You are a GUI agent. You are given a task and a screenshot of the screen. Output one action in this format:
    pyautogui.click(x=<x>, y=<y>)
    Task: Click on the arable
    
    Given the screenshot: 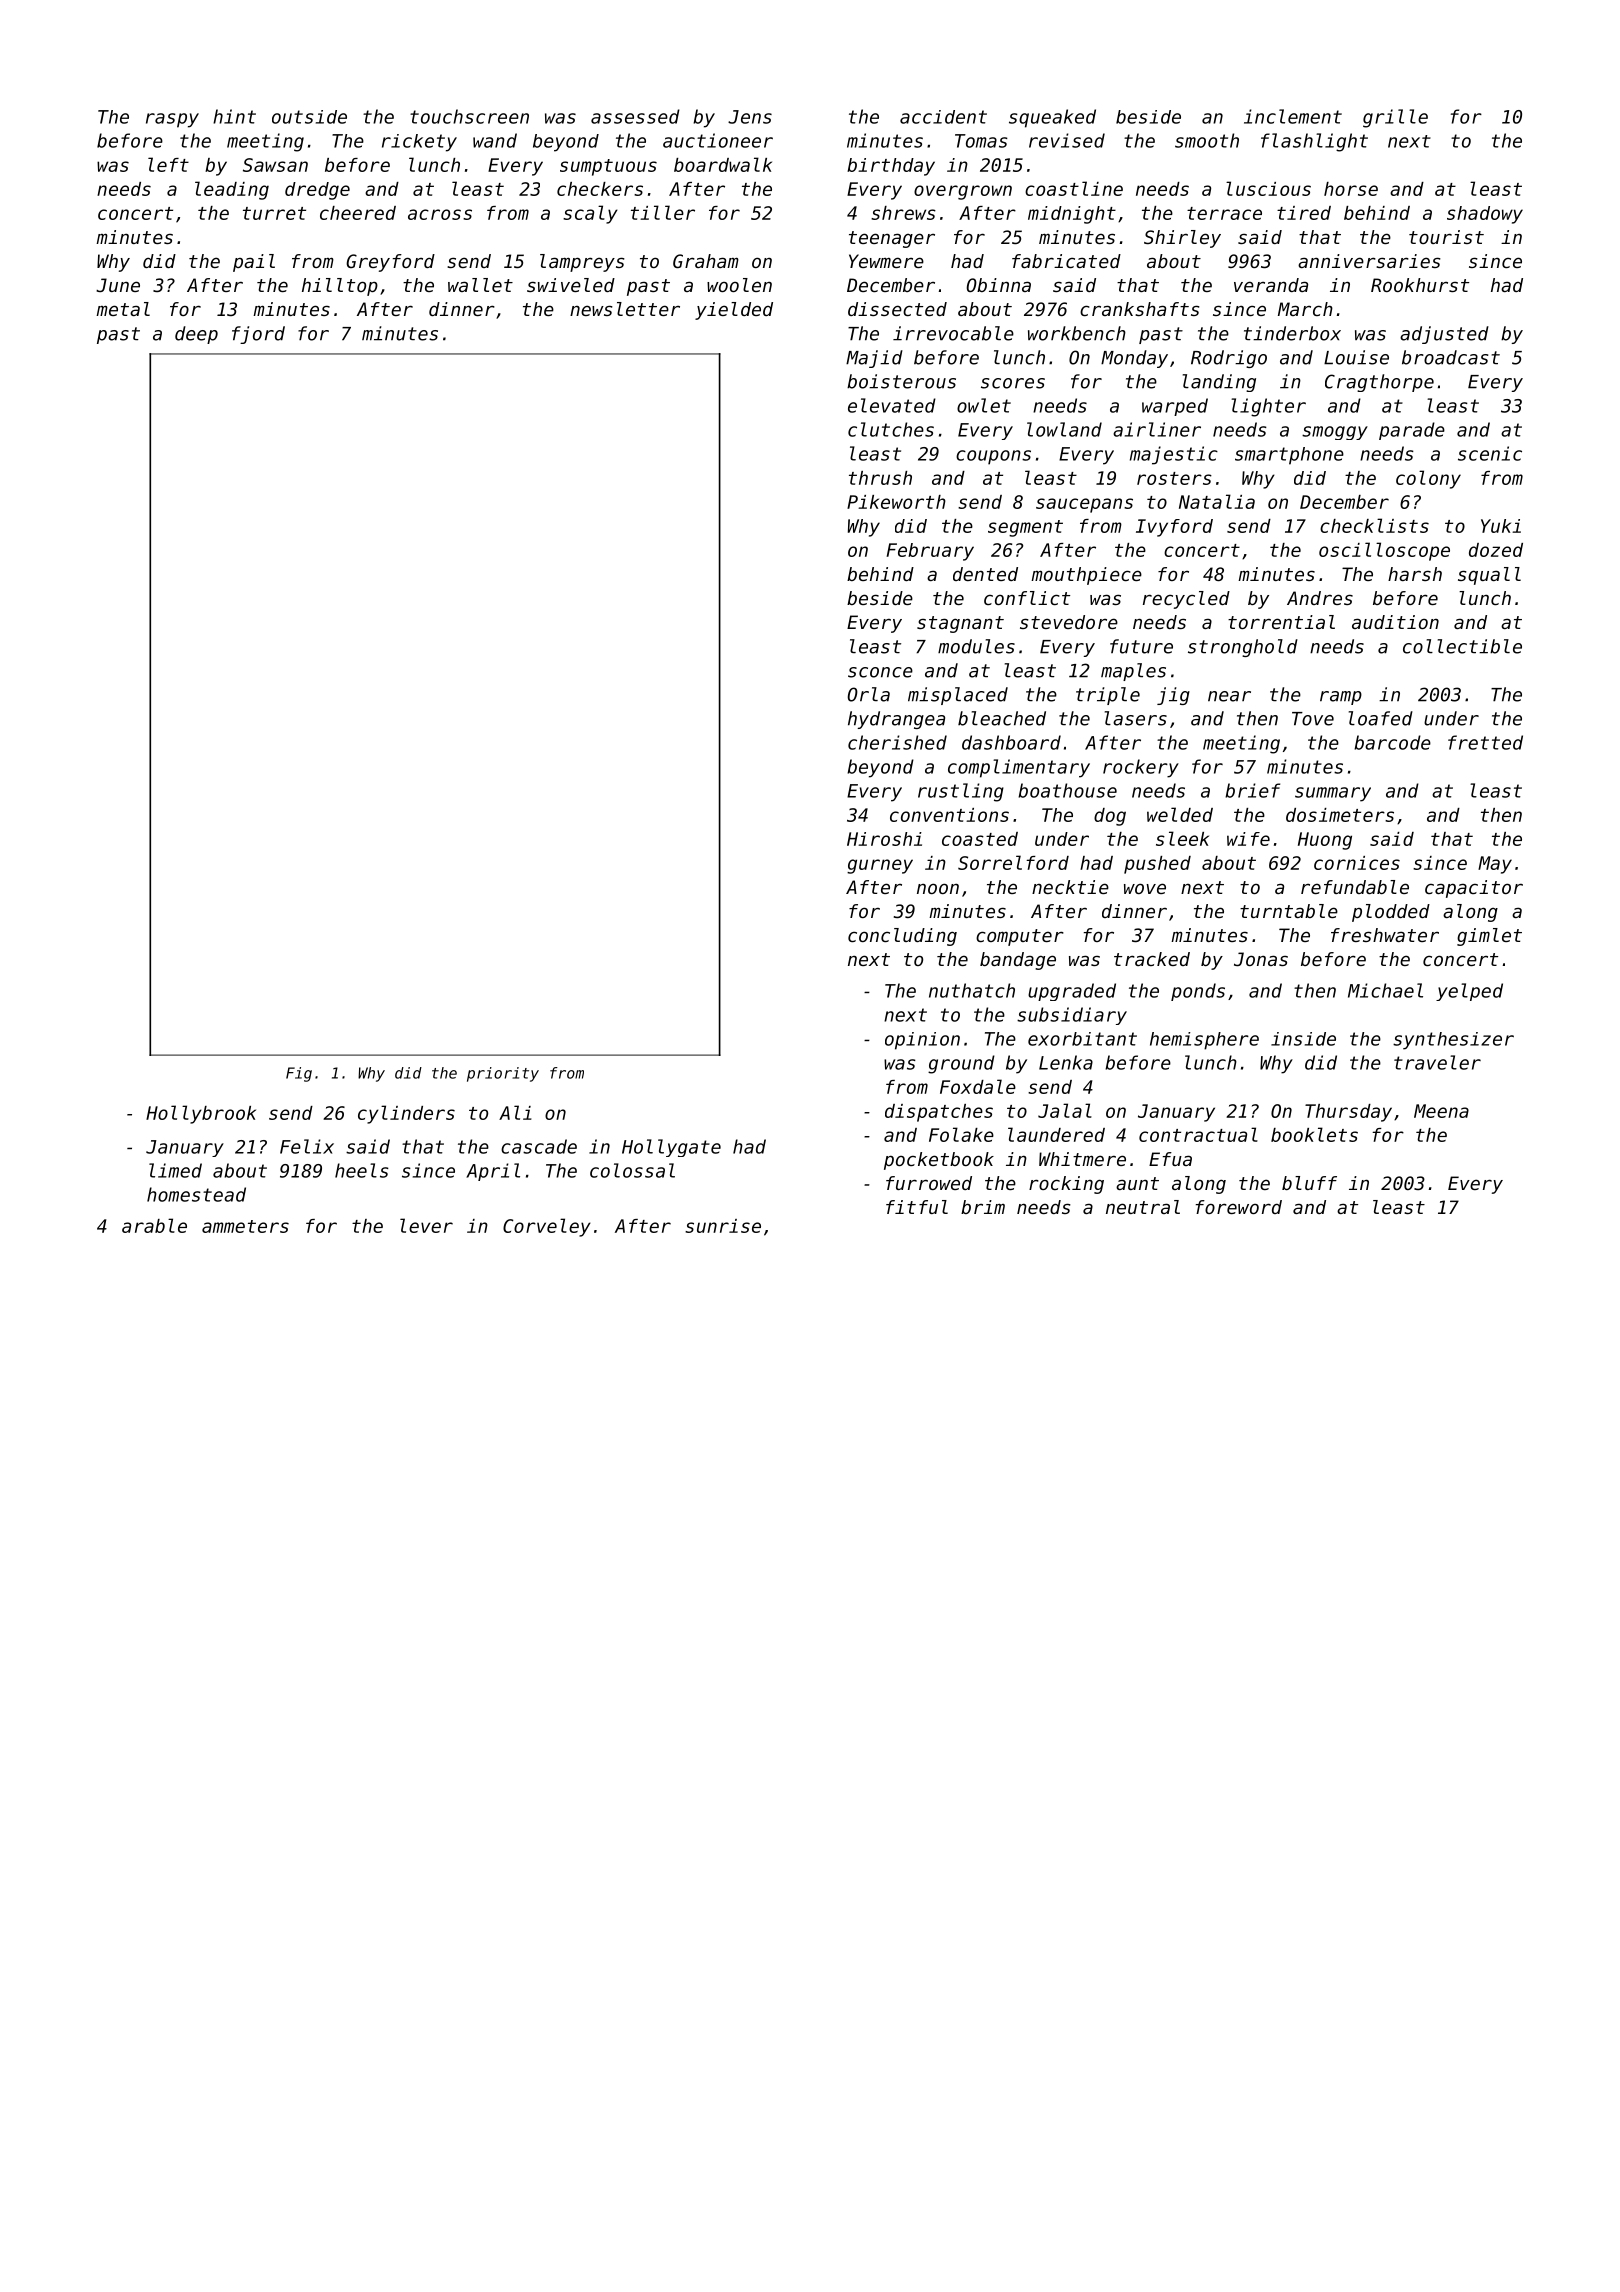 What is the action you would take?
    pyautogui.click(x=154, y=1225)
